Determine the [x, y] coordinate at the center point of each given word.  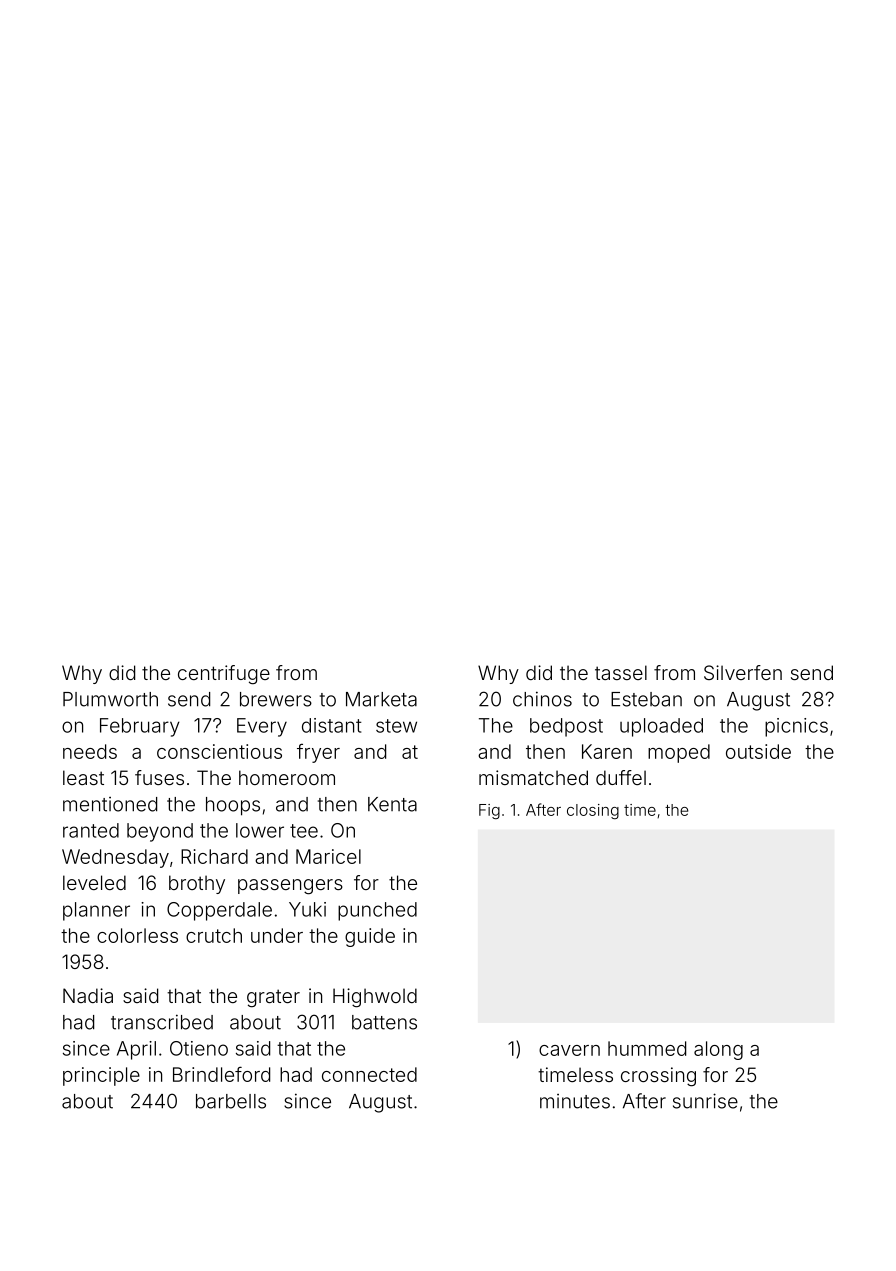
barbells [231, 1101]
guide [370, 937]
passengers [290, 887]
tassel [621, 672]
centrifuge [224, 675]
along [718, 1050]
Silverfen [743, 672]
